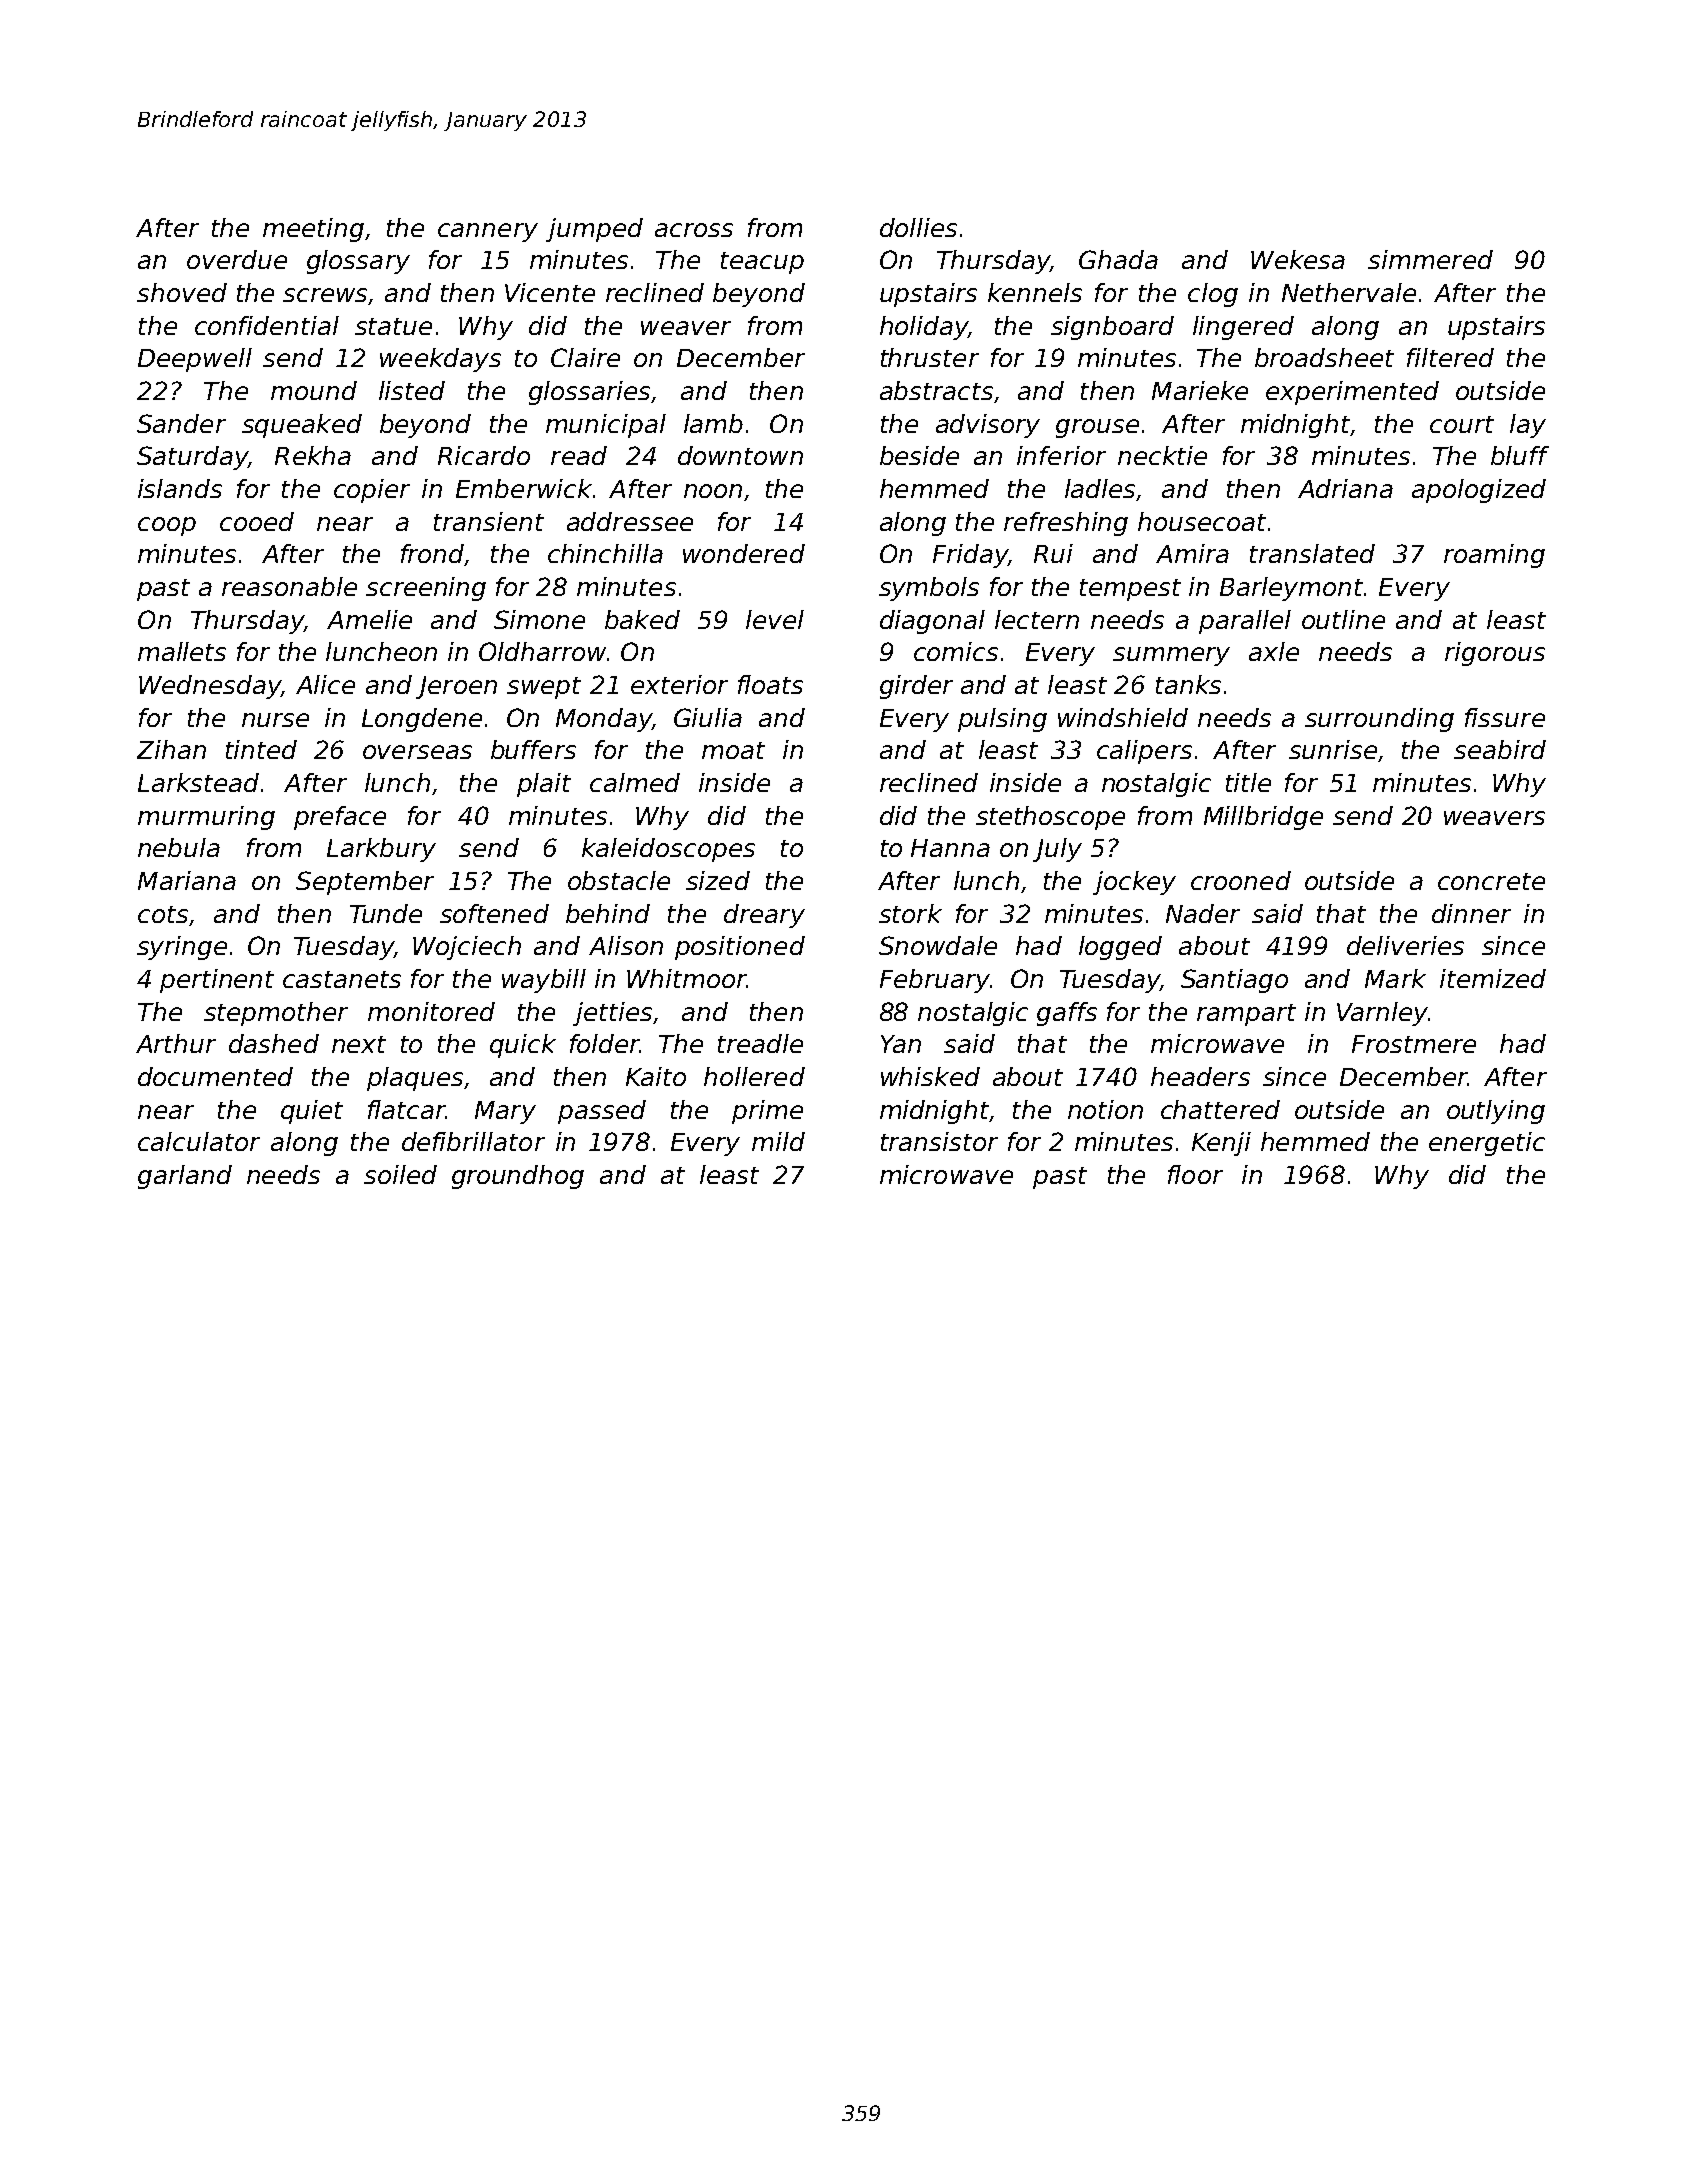 The width and height of the screenshot is (1683, 2178). What do you see at coordinates (1298, 259) in the screenshot?
I see `Wekesa` at bounding box center [1298, 259].
